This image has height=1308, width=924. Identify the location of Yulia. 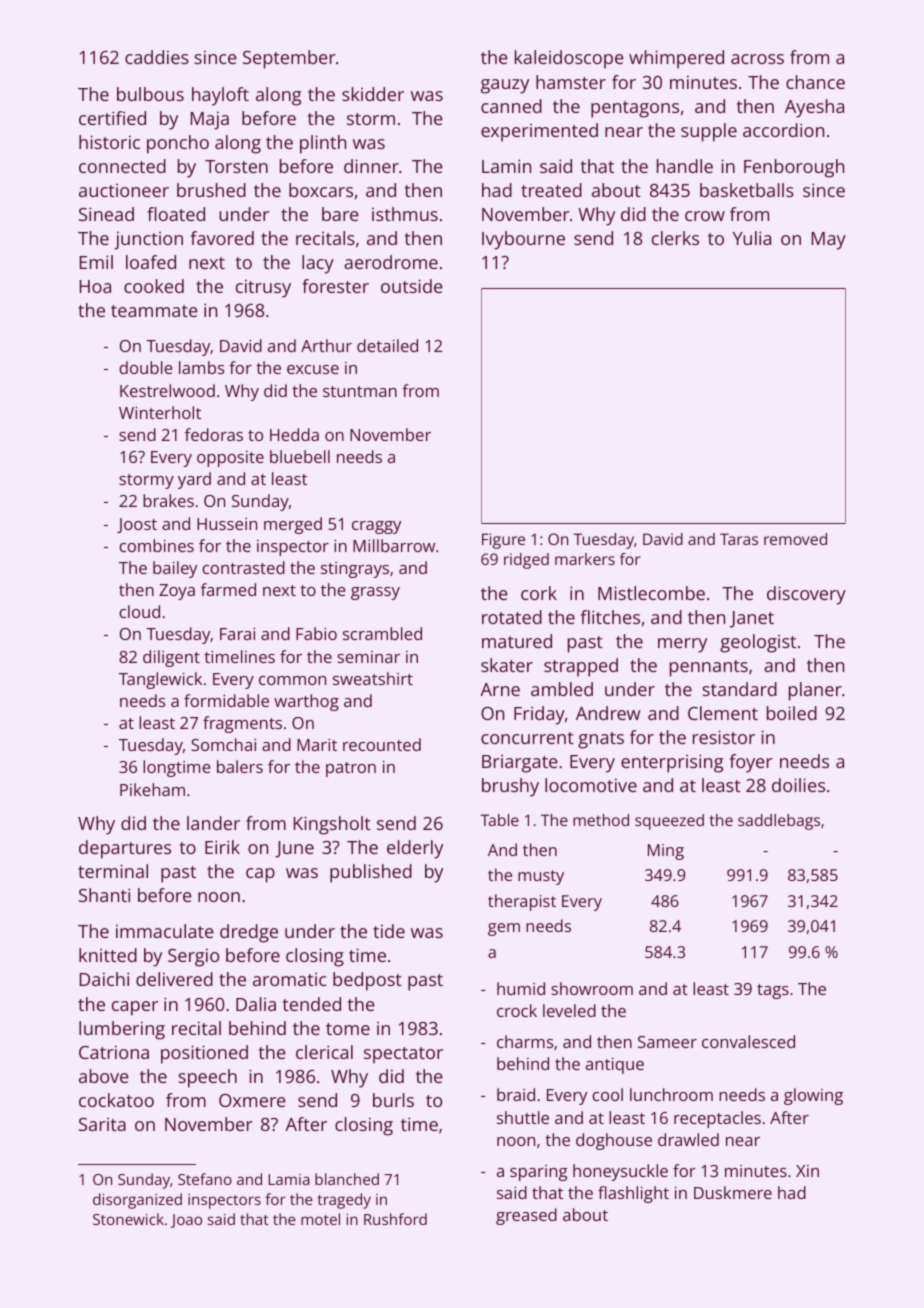
(752, 238).
